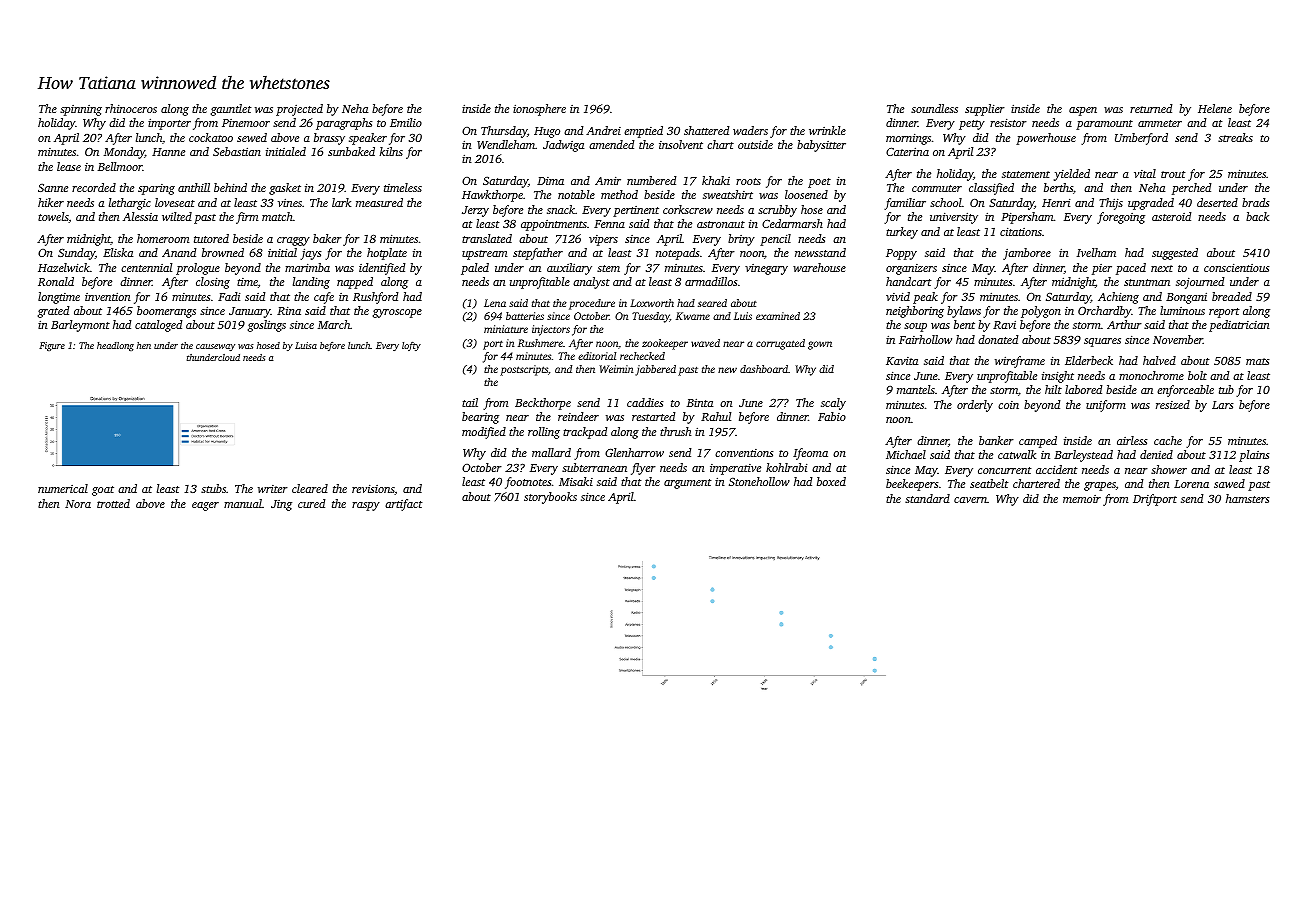 The width and height of the screenshot is (1308, 924). I want to click on squares, so click(1102, 342).
